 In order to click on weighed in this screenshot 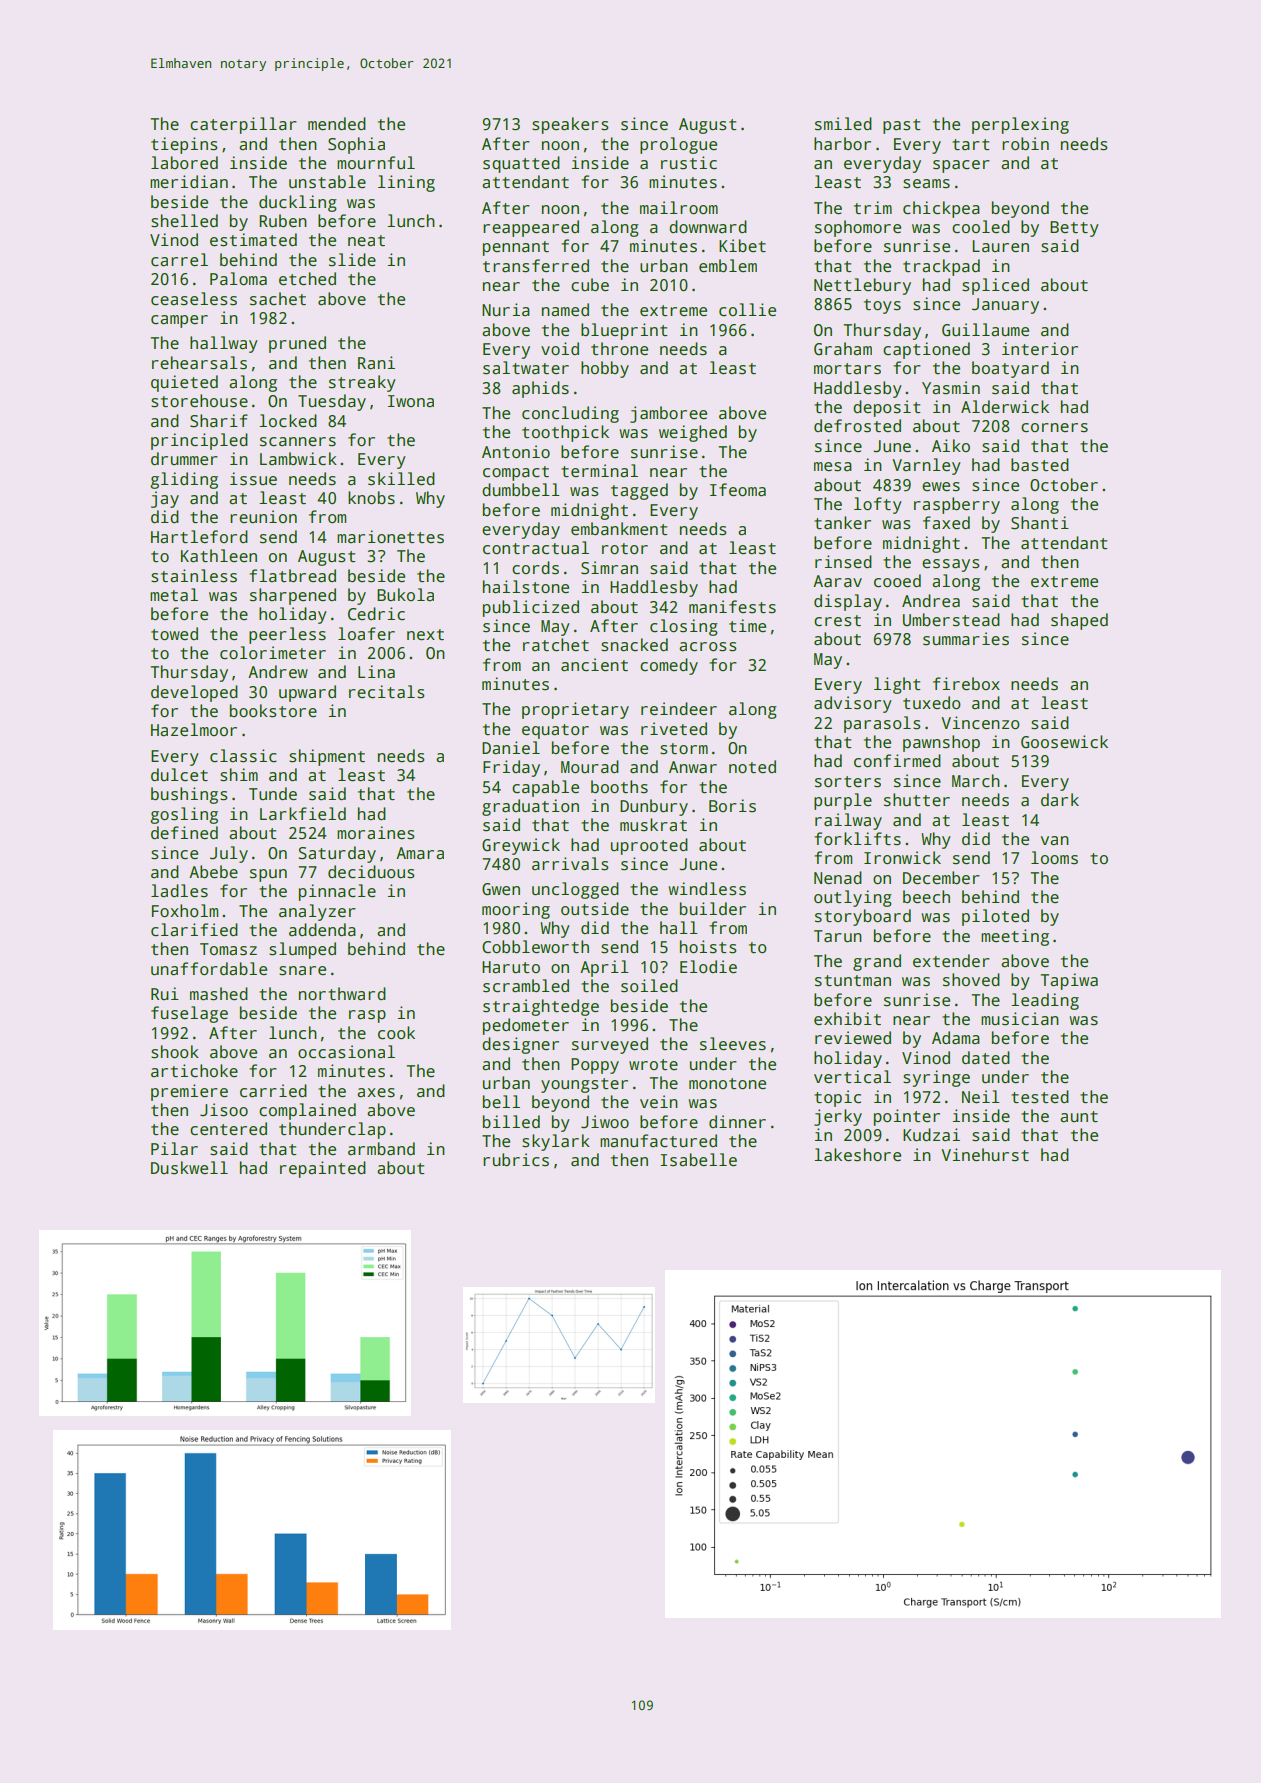, I will do `click(693, 433)`.
